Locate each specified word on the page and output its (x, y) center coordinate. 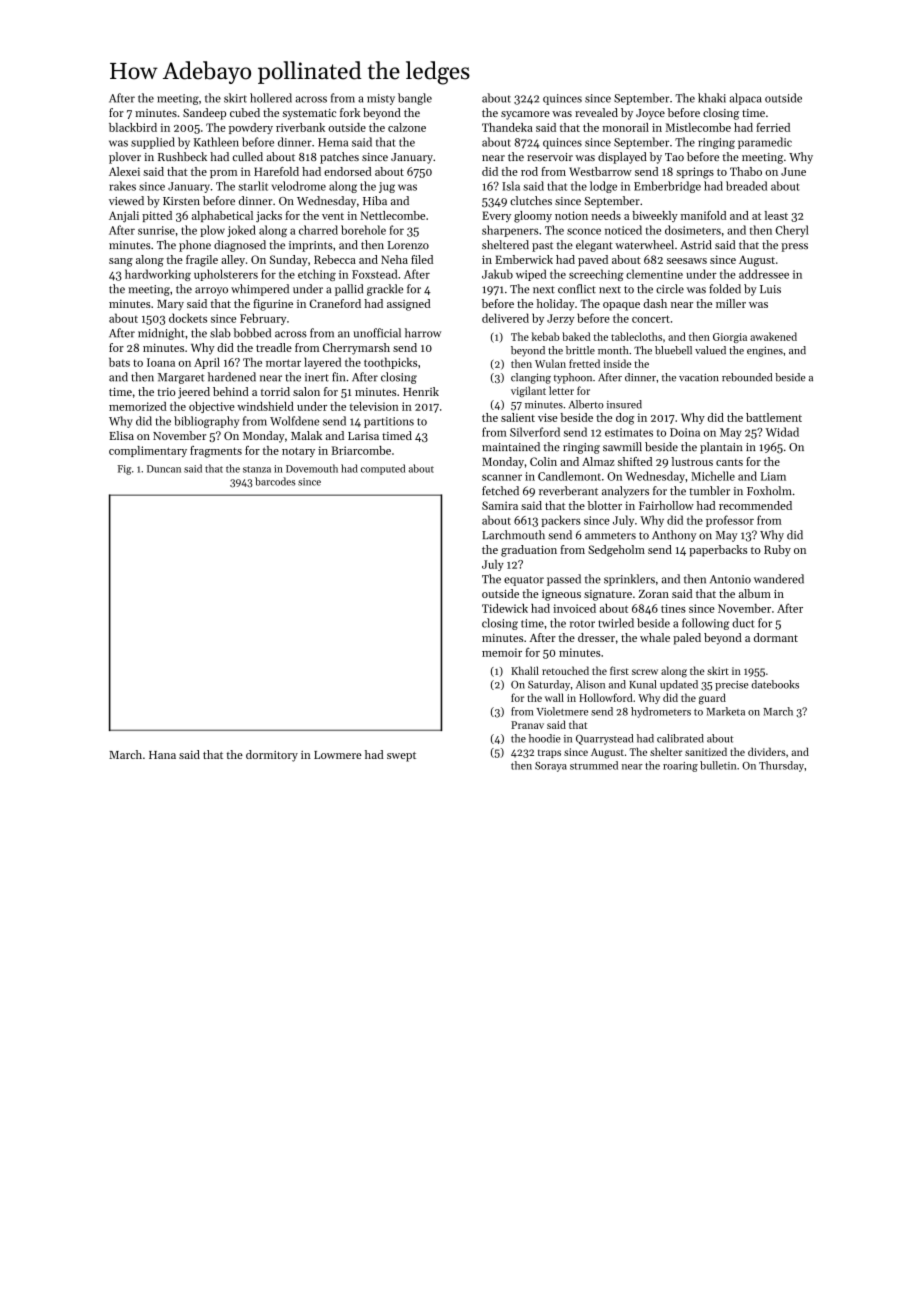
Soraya (551, 767)
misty (381, 99)
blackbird (133, 127)
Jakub (497, 274)
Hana (162, 755)
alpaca (746, 99)
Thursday (781, 766)
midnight (161, 334)
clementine (654, 274)
